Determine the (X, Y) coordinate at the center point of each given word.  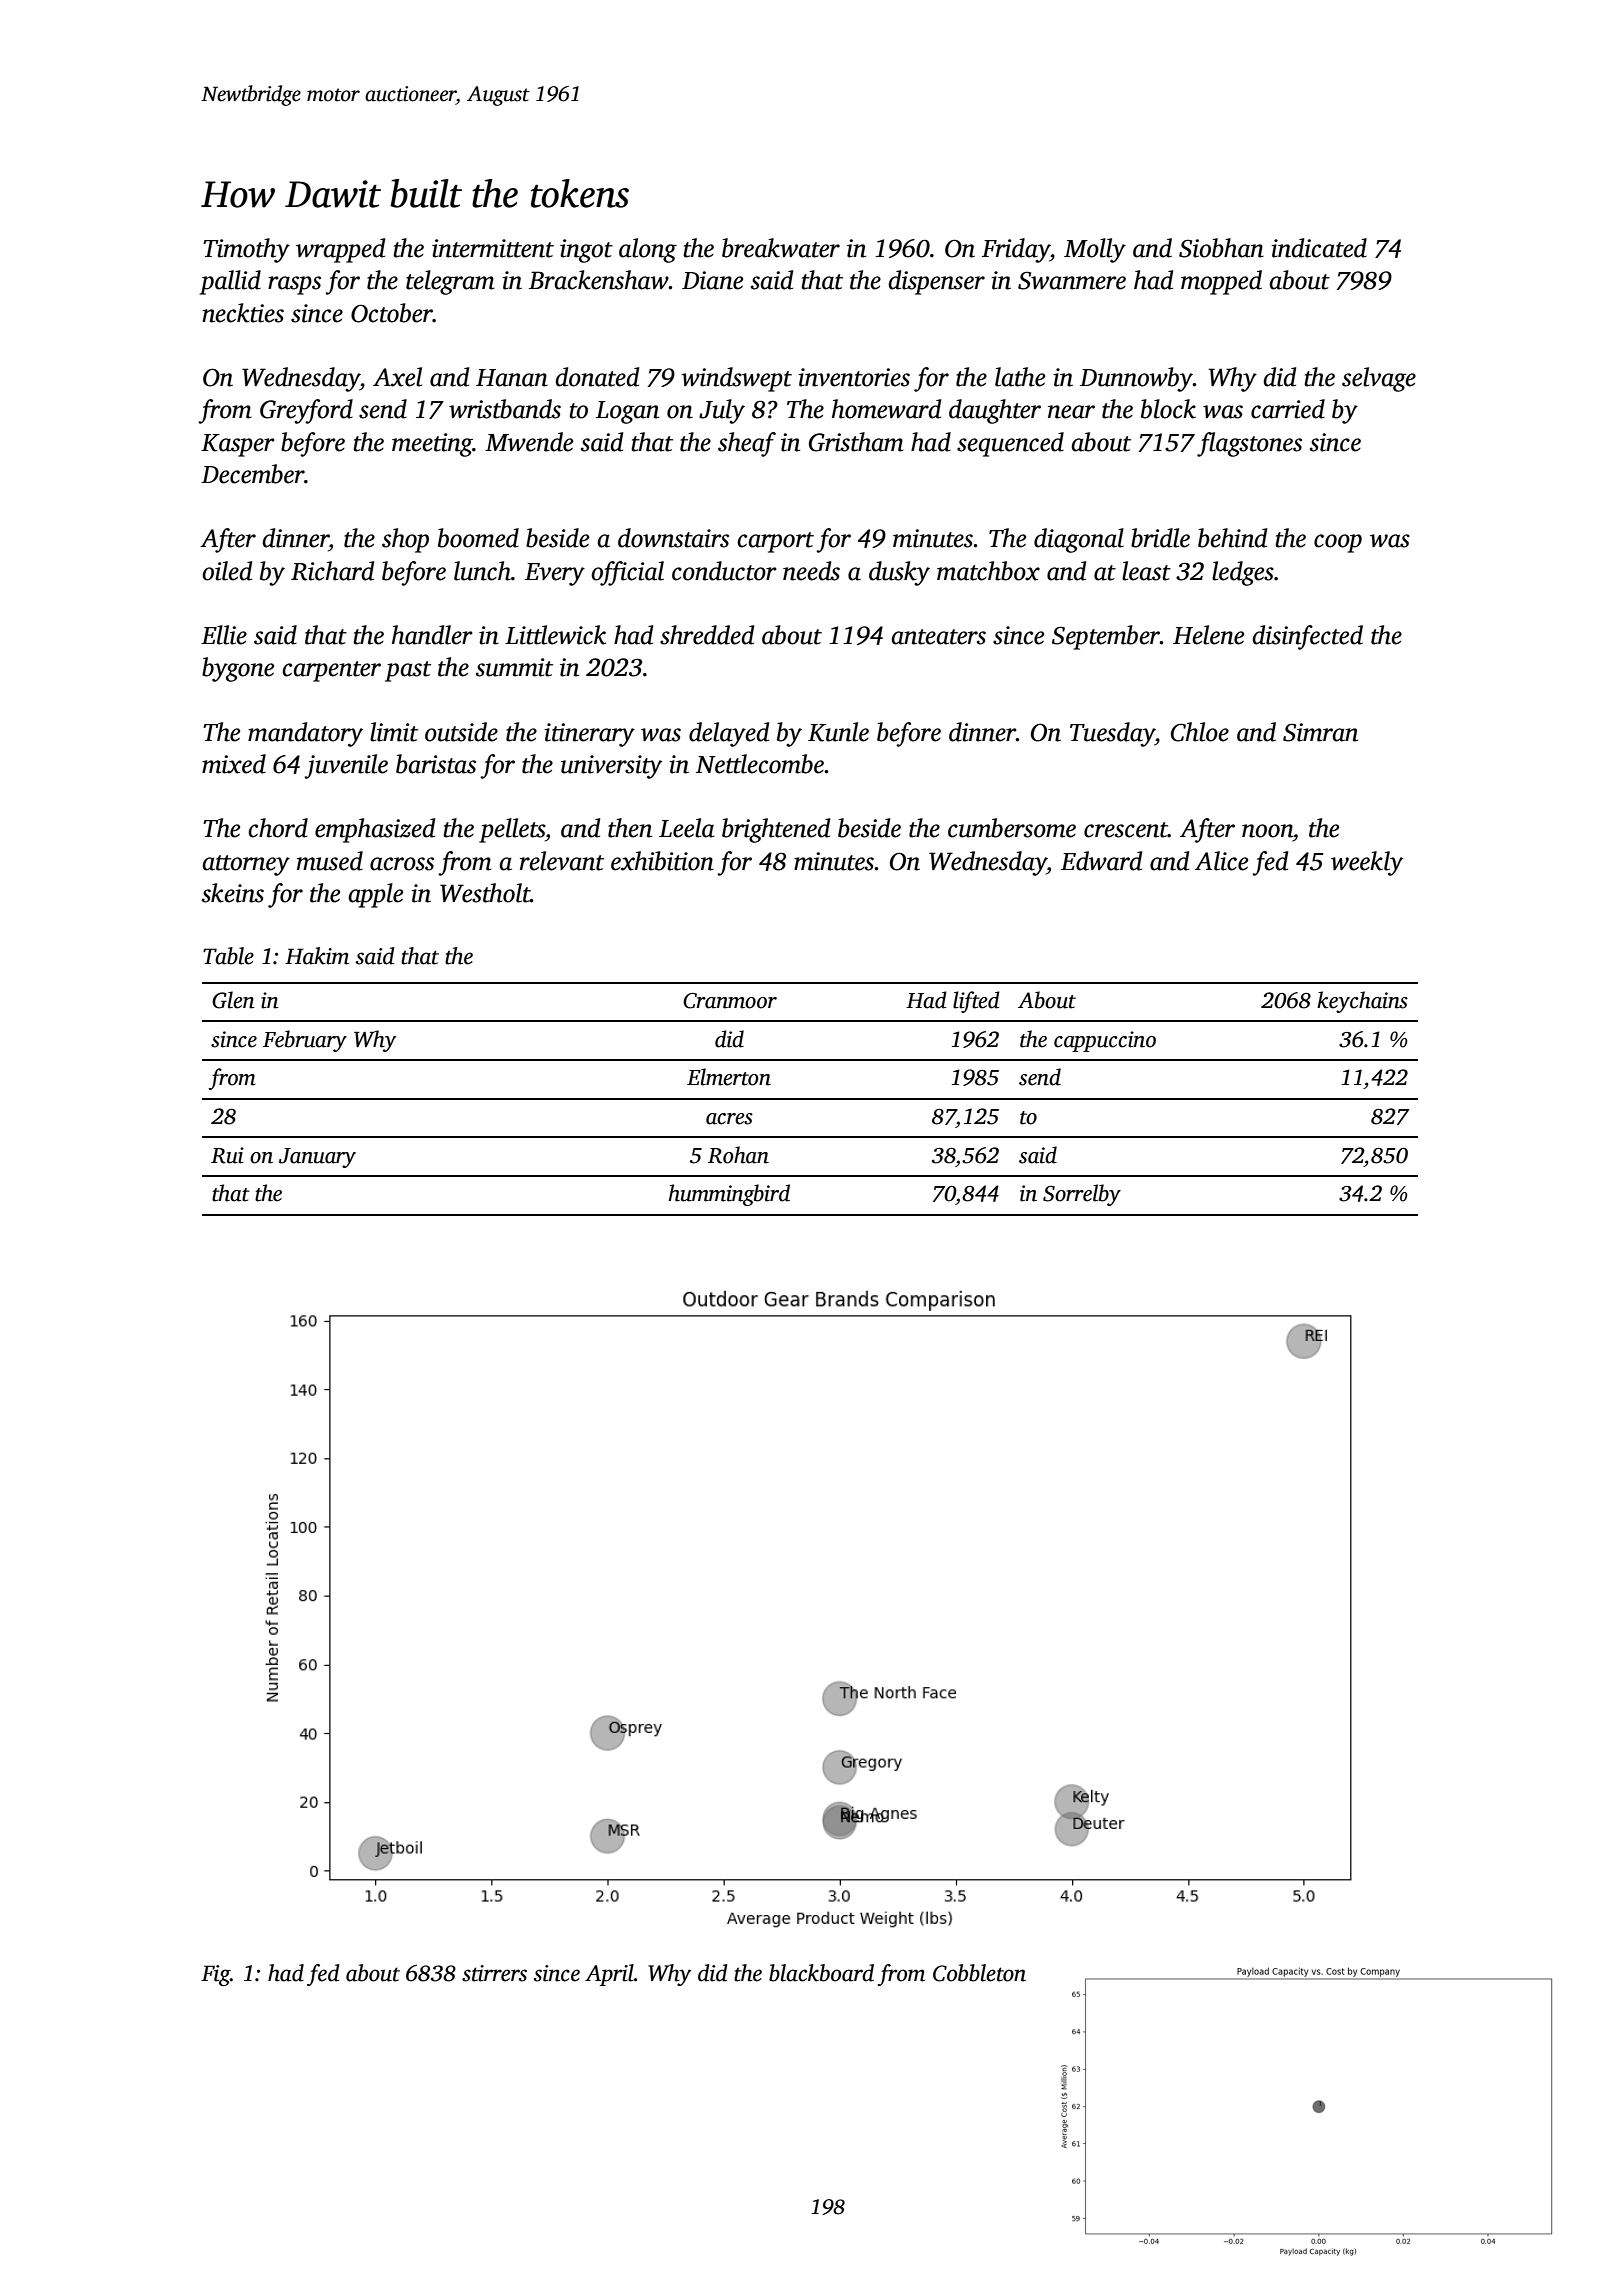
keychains (1362, 1002)
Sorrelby (1082, 1195)
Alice (1221, 861)
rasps (294, 285)
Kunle (838, 732)
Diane (712, 280)
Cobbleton (979, 1973)
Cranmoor (730, 1001)
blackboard (821, 1973)
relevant (562, 861)
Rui (227, 1155)
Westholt (485, 893)
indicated (1319, 248)
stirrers (494, 1973)
